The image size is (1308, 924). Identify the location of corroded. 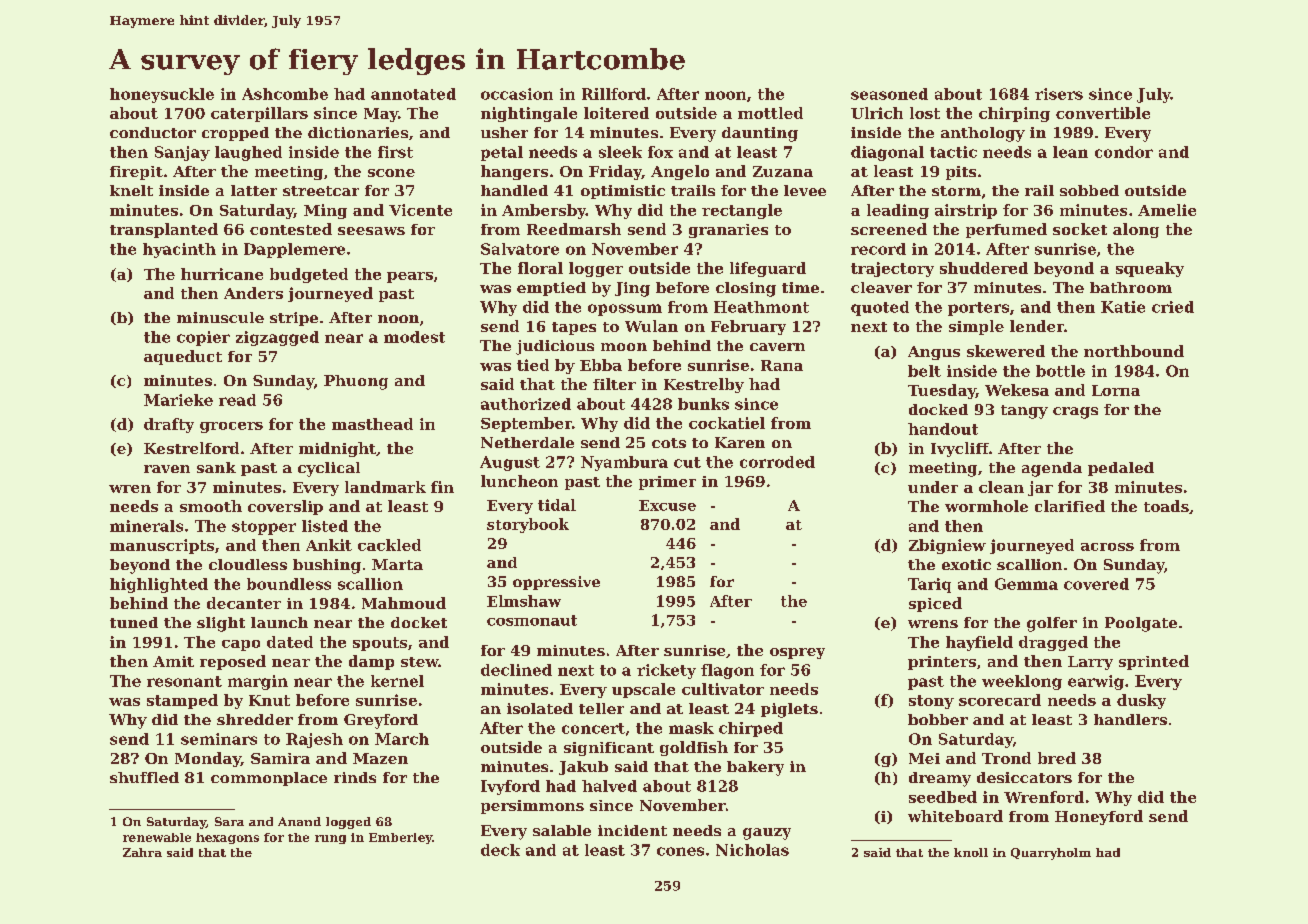
(777, 462).
